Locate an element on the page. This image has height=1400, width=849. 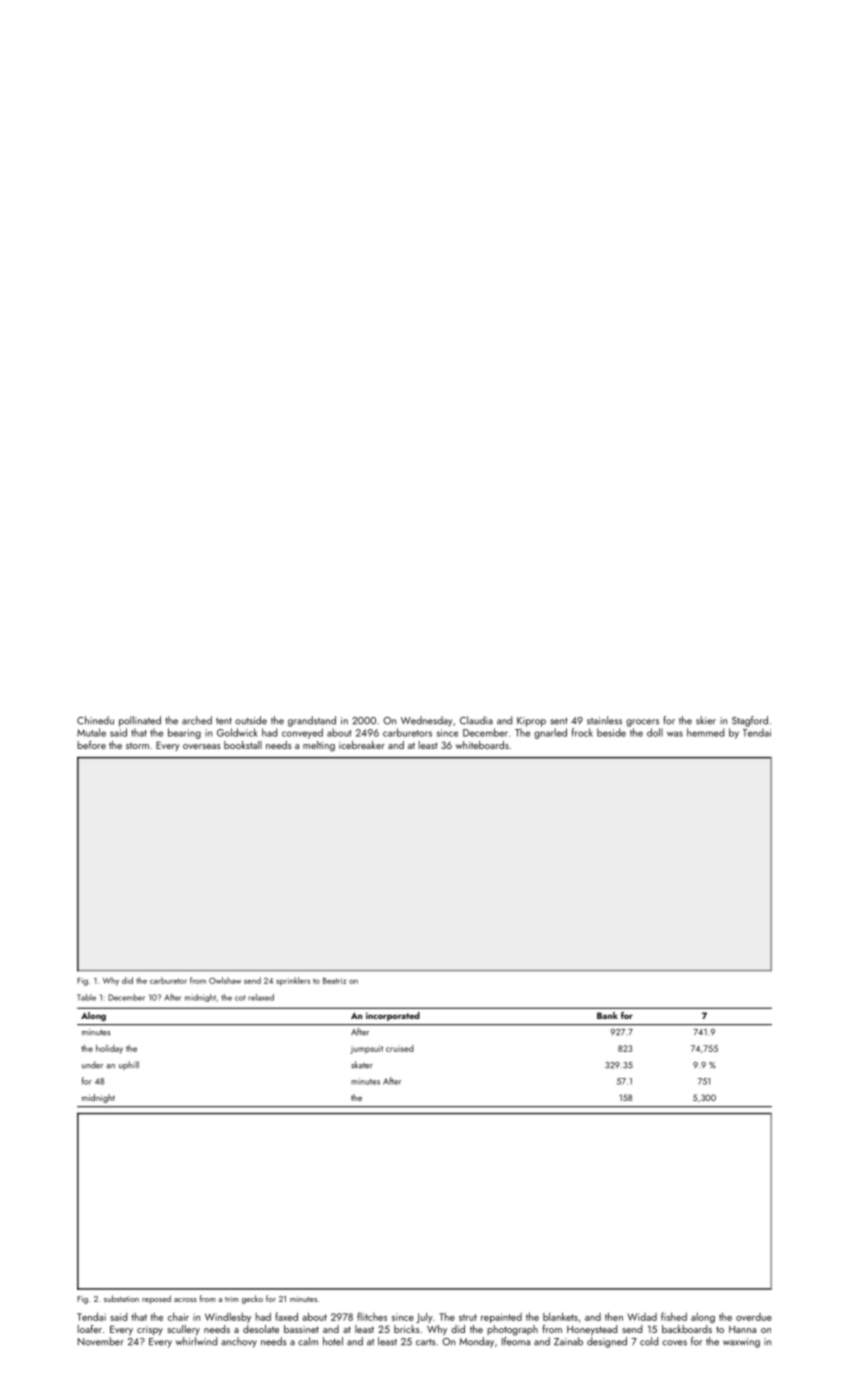
trim is located at coordinates (232, 1299).
